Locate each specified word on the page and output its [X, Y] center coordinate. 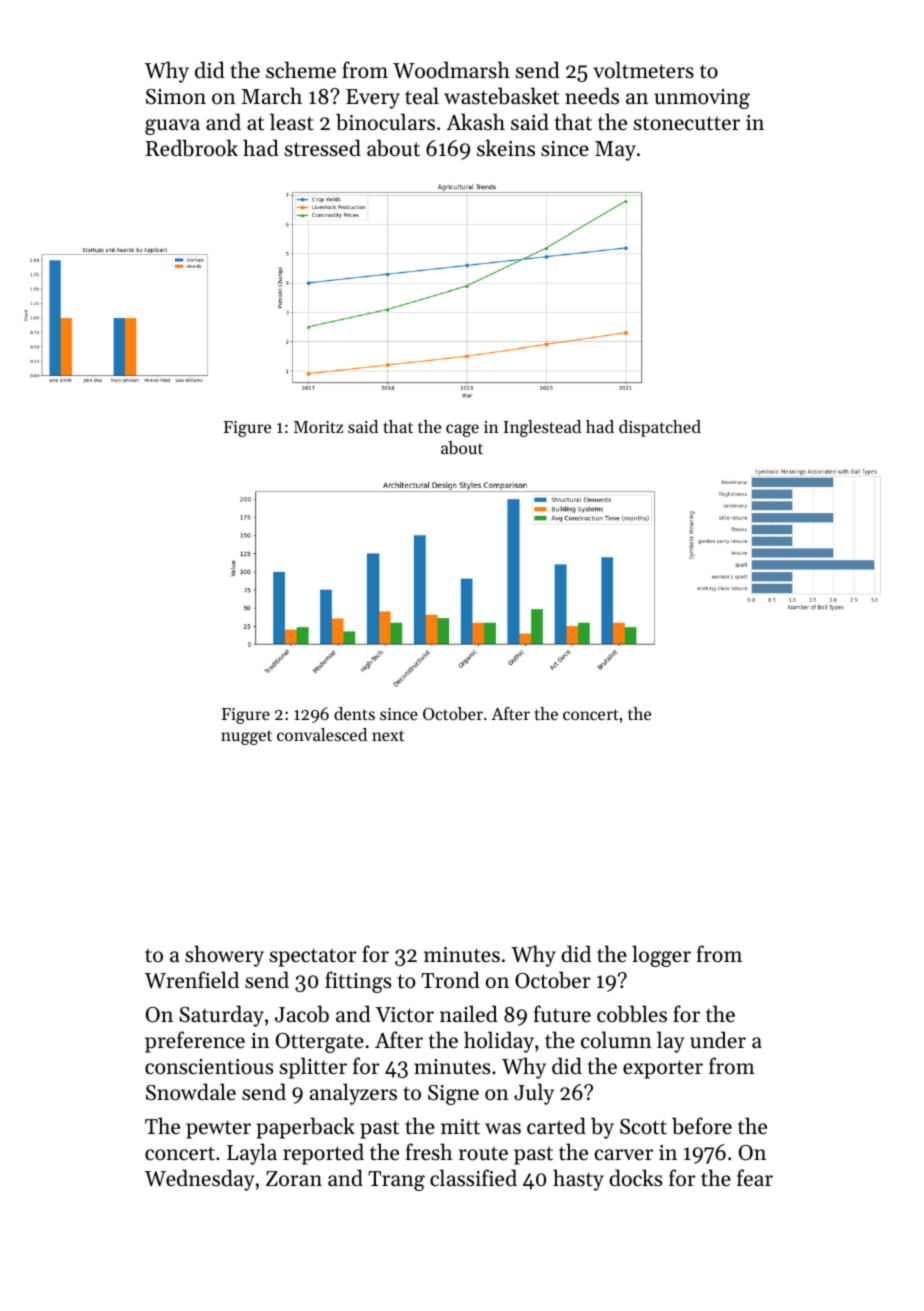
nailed [469, 1014]
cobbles [632, 1014]
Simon [176, 97]
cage [462, 430]
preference [195, 1042]
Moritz [318, 427]
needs [592, 96]
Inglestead [542, 428]
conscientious [209, 1067]
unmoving [702, 99]
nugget [246, 737]
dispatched [660, 428]
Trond [450, 979]
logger [661, 956]
